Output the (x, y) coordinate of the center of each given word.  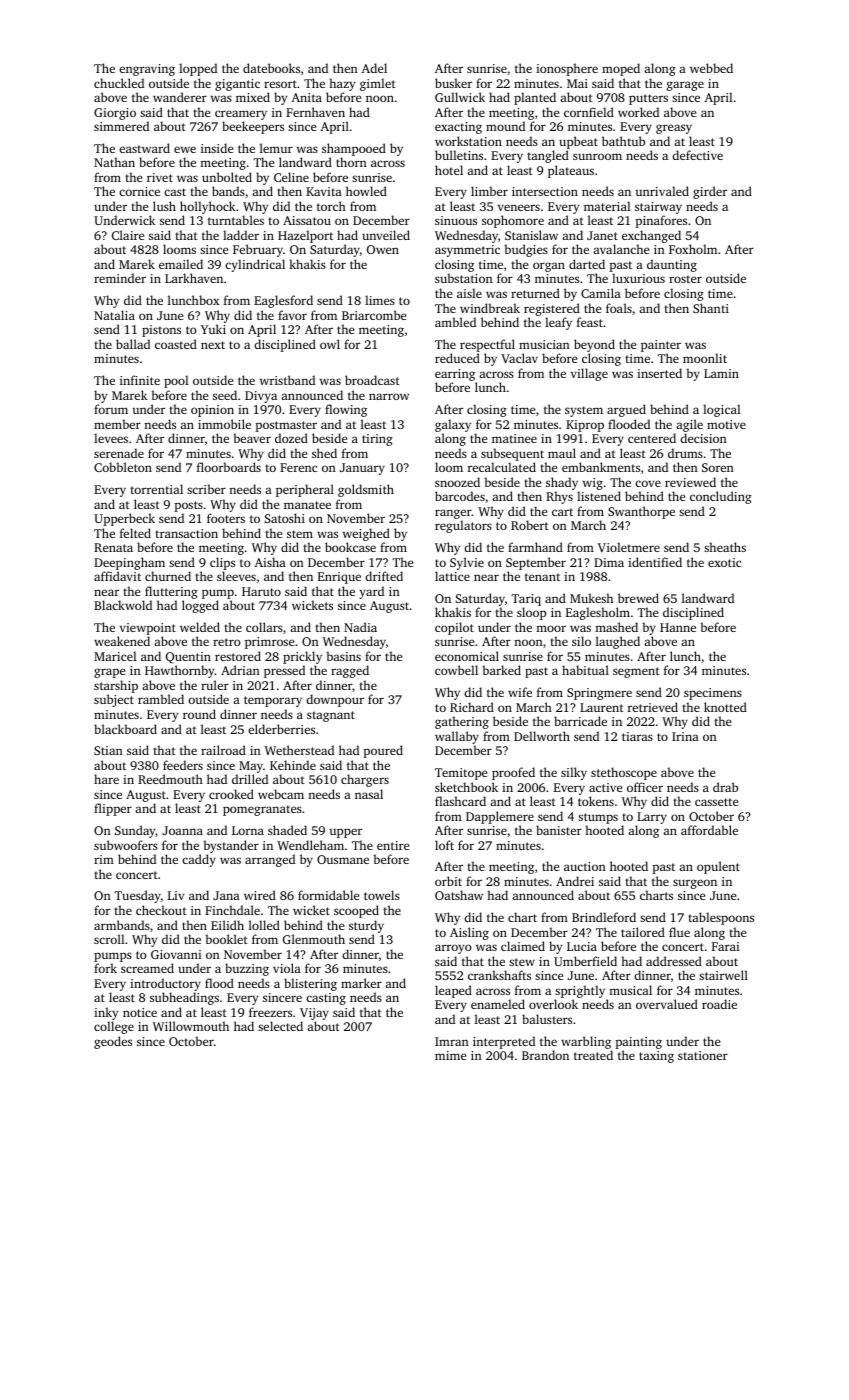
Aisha (270, 562)
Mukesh (591, 598)
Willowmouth (191, 1026)
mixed (253, 97)
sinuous (456, 220)
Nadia (360, 627)
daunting (672, 265)
